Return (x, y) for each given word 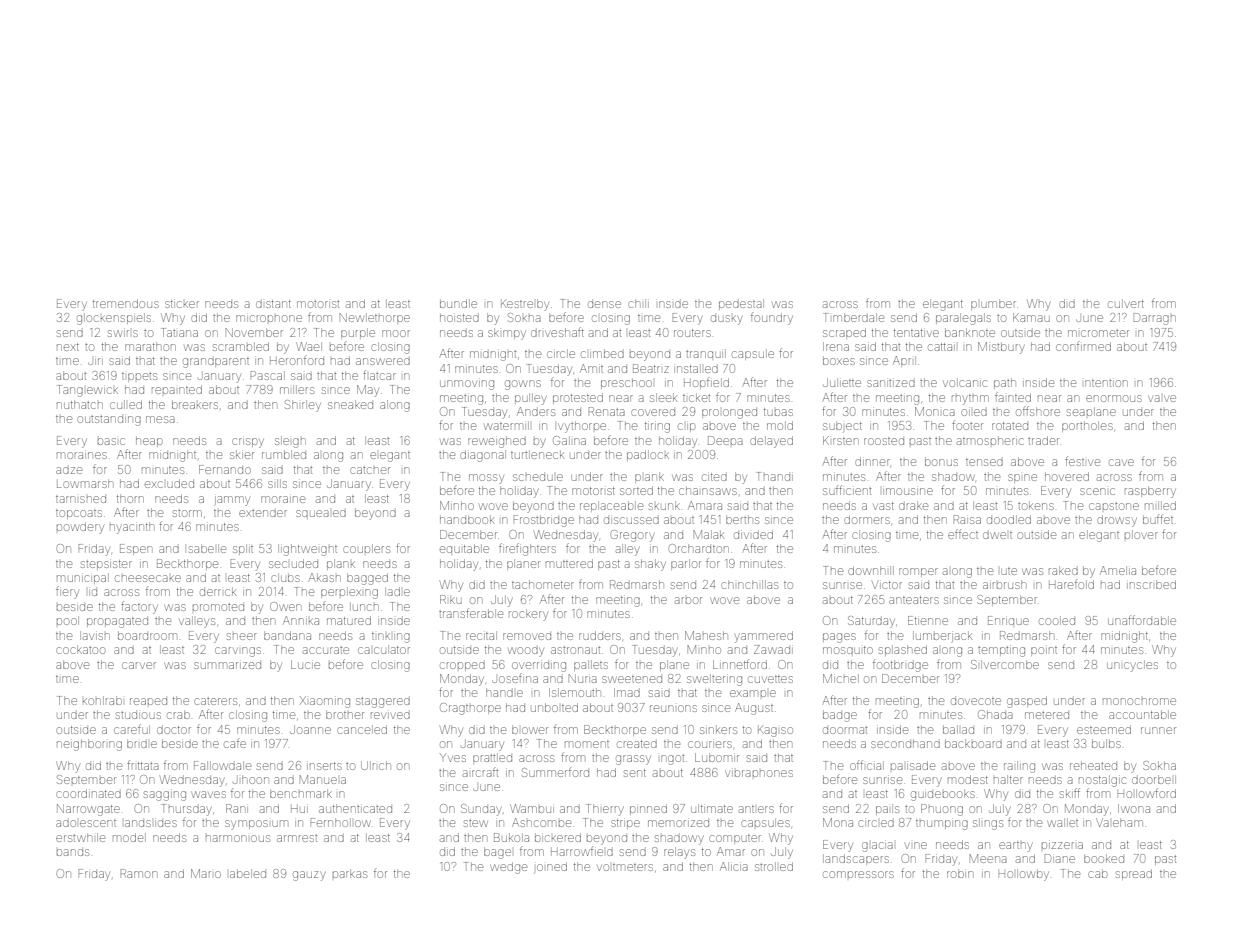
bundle (458, 303)
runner (1158, 730)
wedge (509, 868)
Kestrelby (525, 305)
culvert (1126, 303)
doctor (174, 730)
